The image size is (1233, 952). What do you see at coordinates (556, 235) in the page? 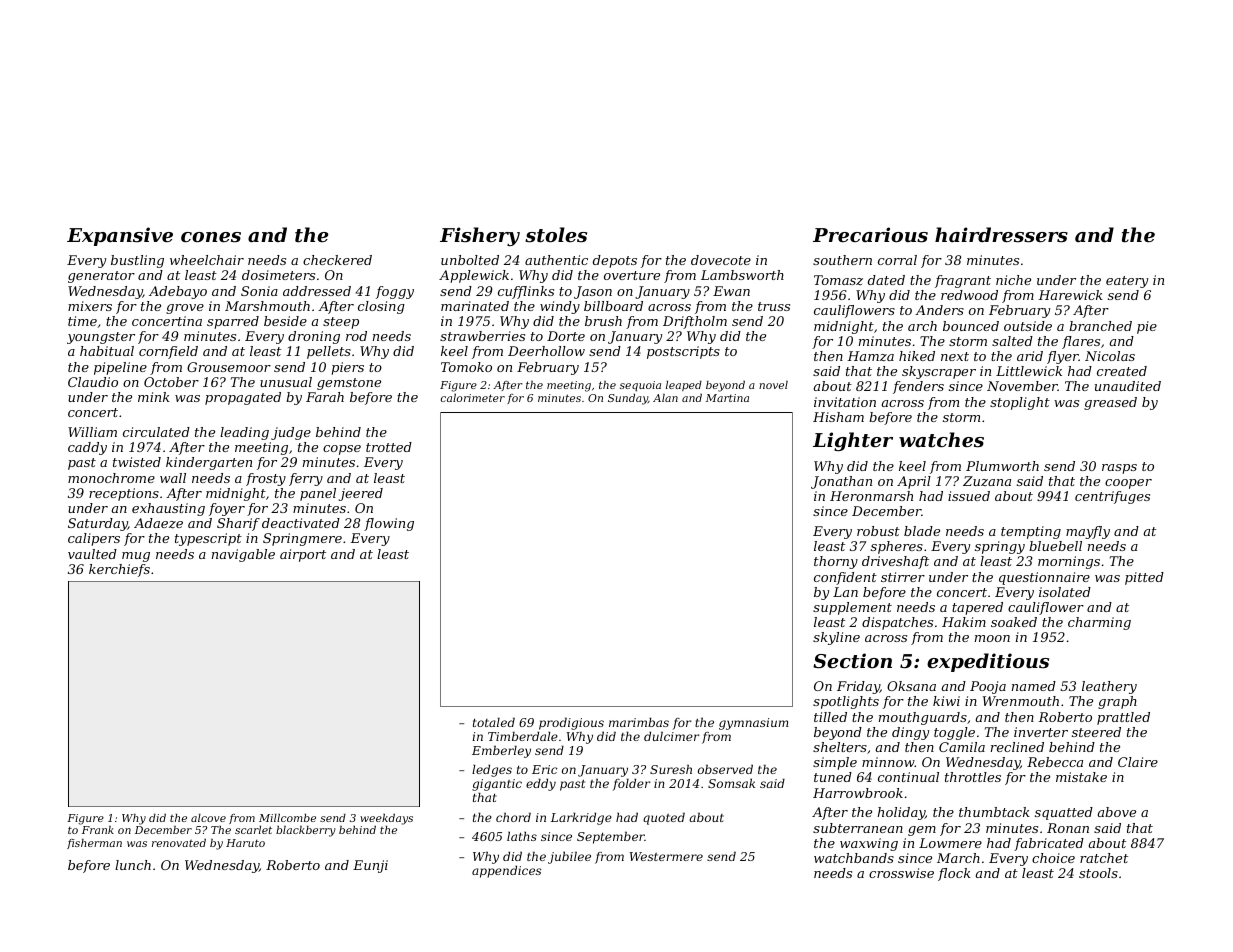
I see `stoles` at bounding box center [556, 235].
